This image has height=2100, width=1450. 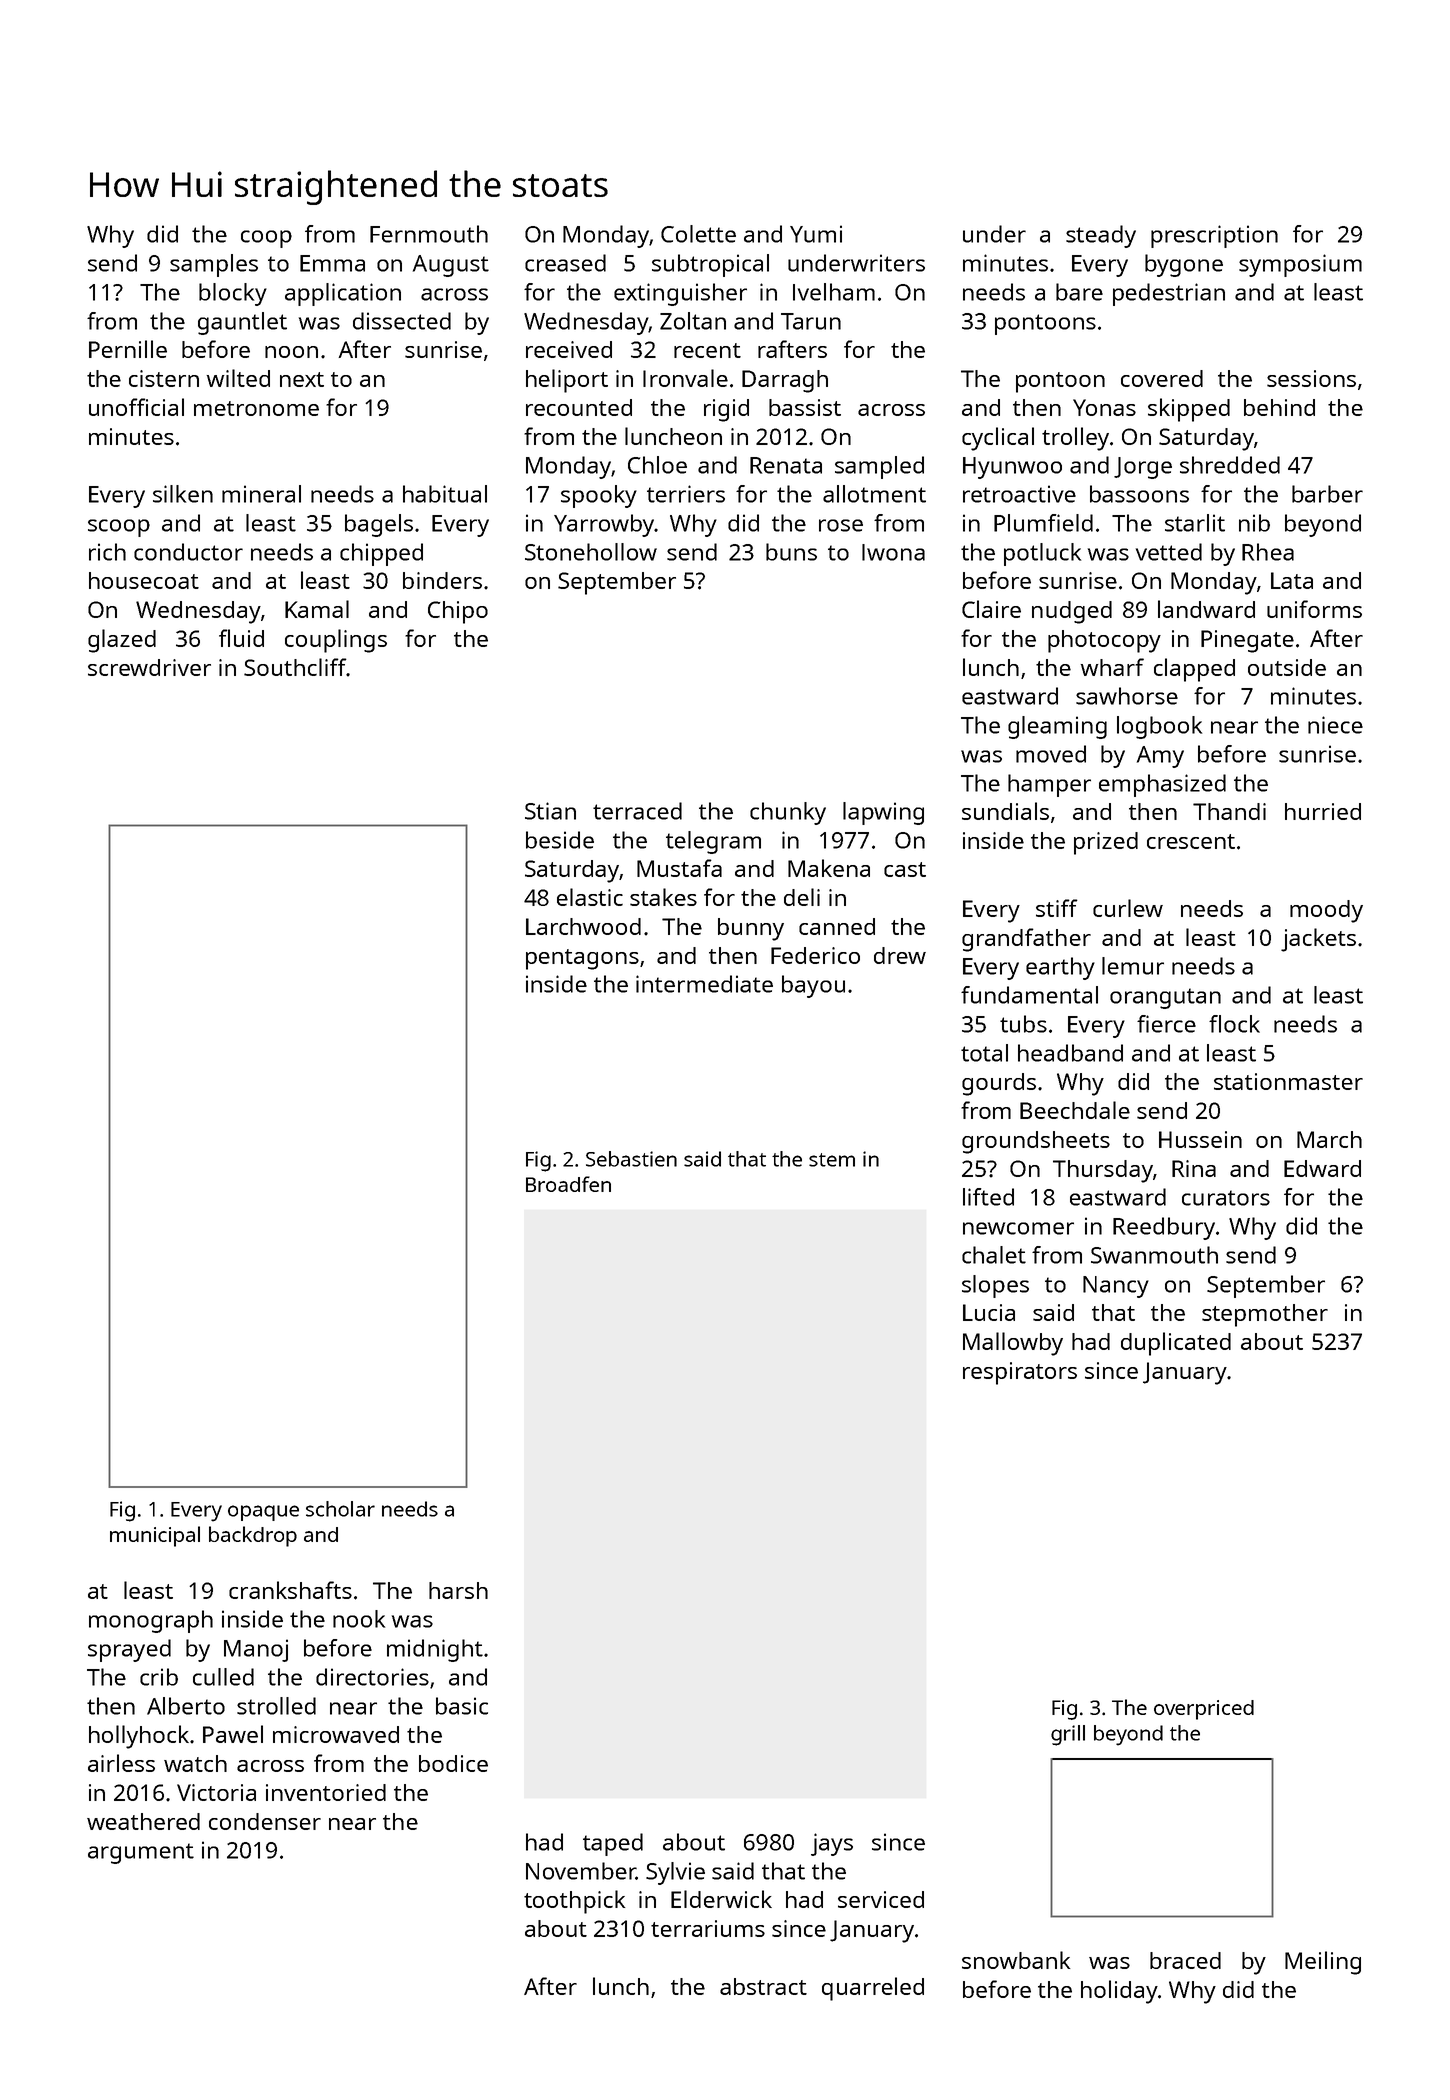 I want to click on toothpick, so click(x=574, y=1902).
